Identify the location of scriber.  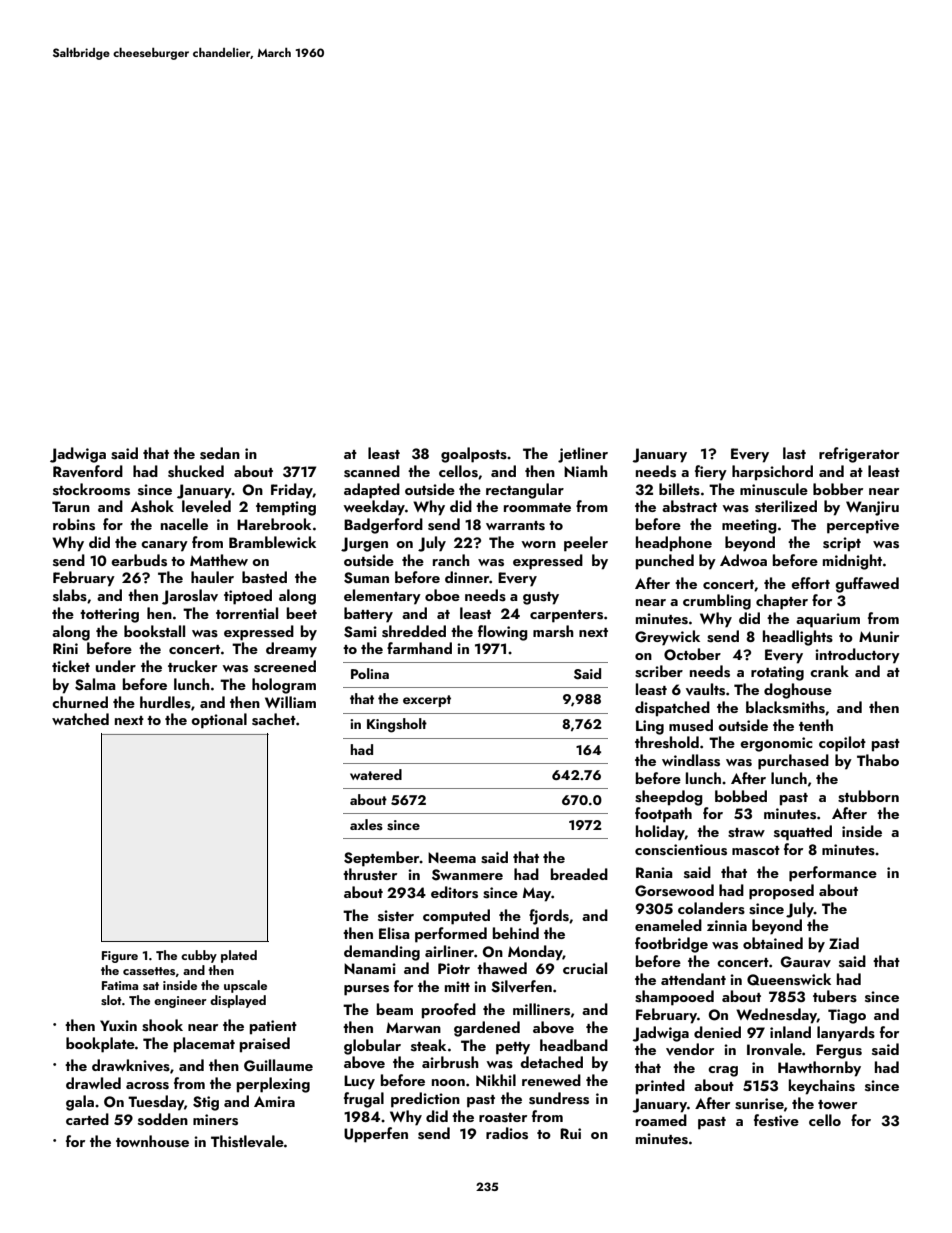
(659, 671).
